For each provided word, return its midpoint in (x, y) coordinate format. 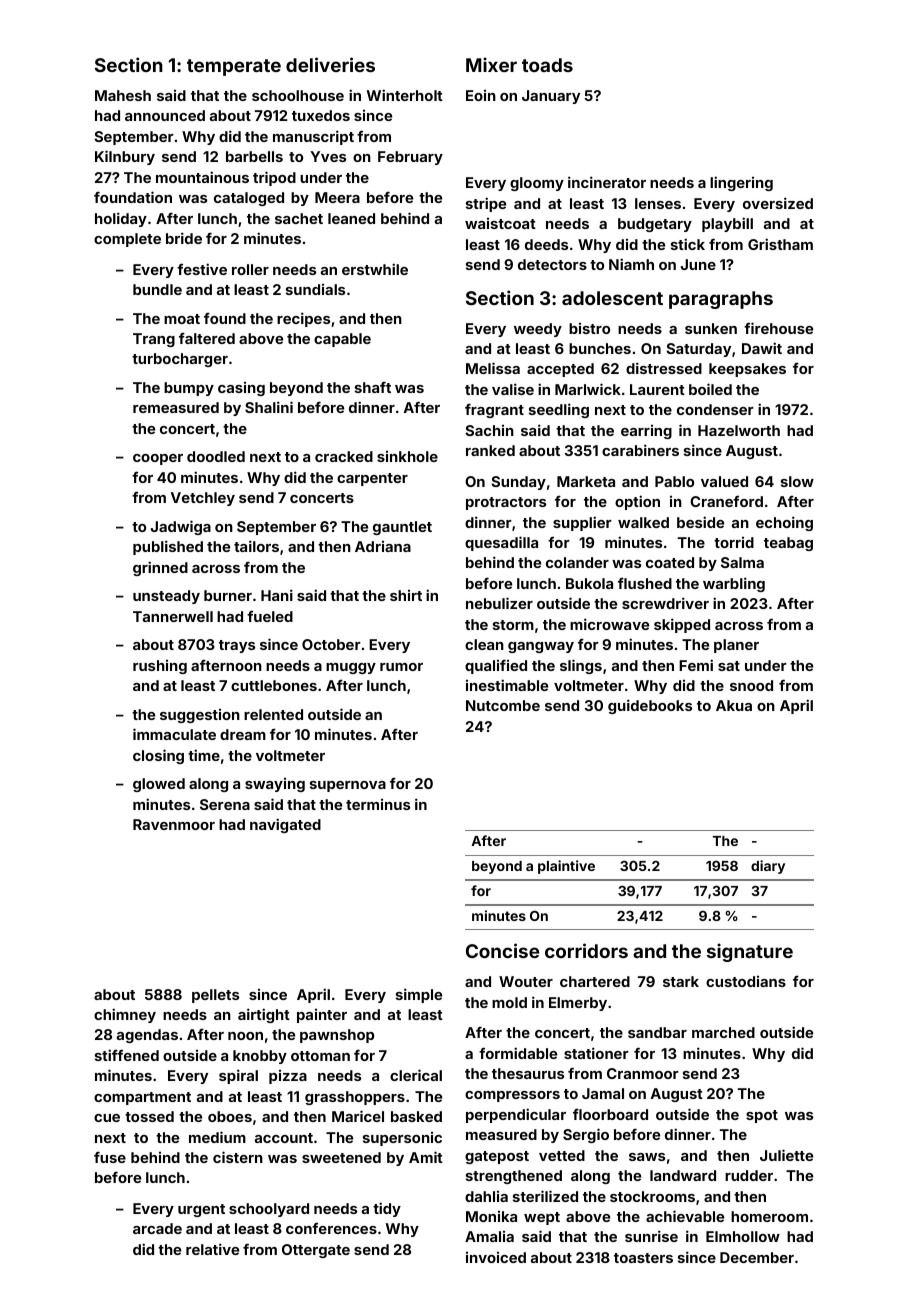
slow (797, 481)
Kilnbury (125, 157)
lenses (658, 203)
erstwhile (375, 269)
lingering (741, 183)
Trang (154, 340)
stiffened (127, 1055)
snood (751, 685)
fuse (110, 1157)
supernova (348, 786)
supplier (582, 523)
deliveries (330, 64)
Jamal (603, 1093)
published (168, 547)
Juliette (786, 1155)
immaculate (174, 734)
